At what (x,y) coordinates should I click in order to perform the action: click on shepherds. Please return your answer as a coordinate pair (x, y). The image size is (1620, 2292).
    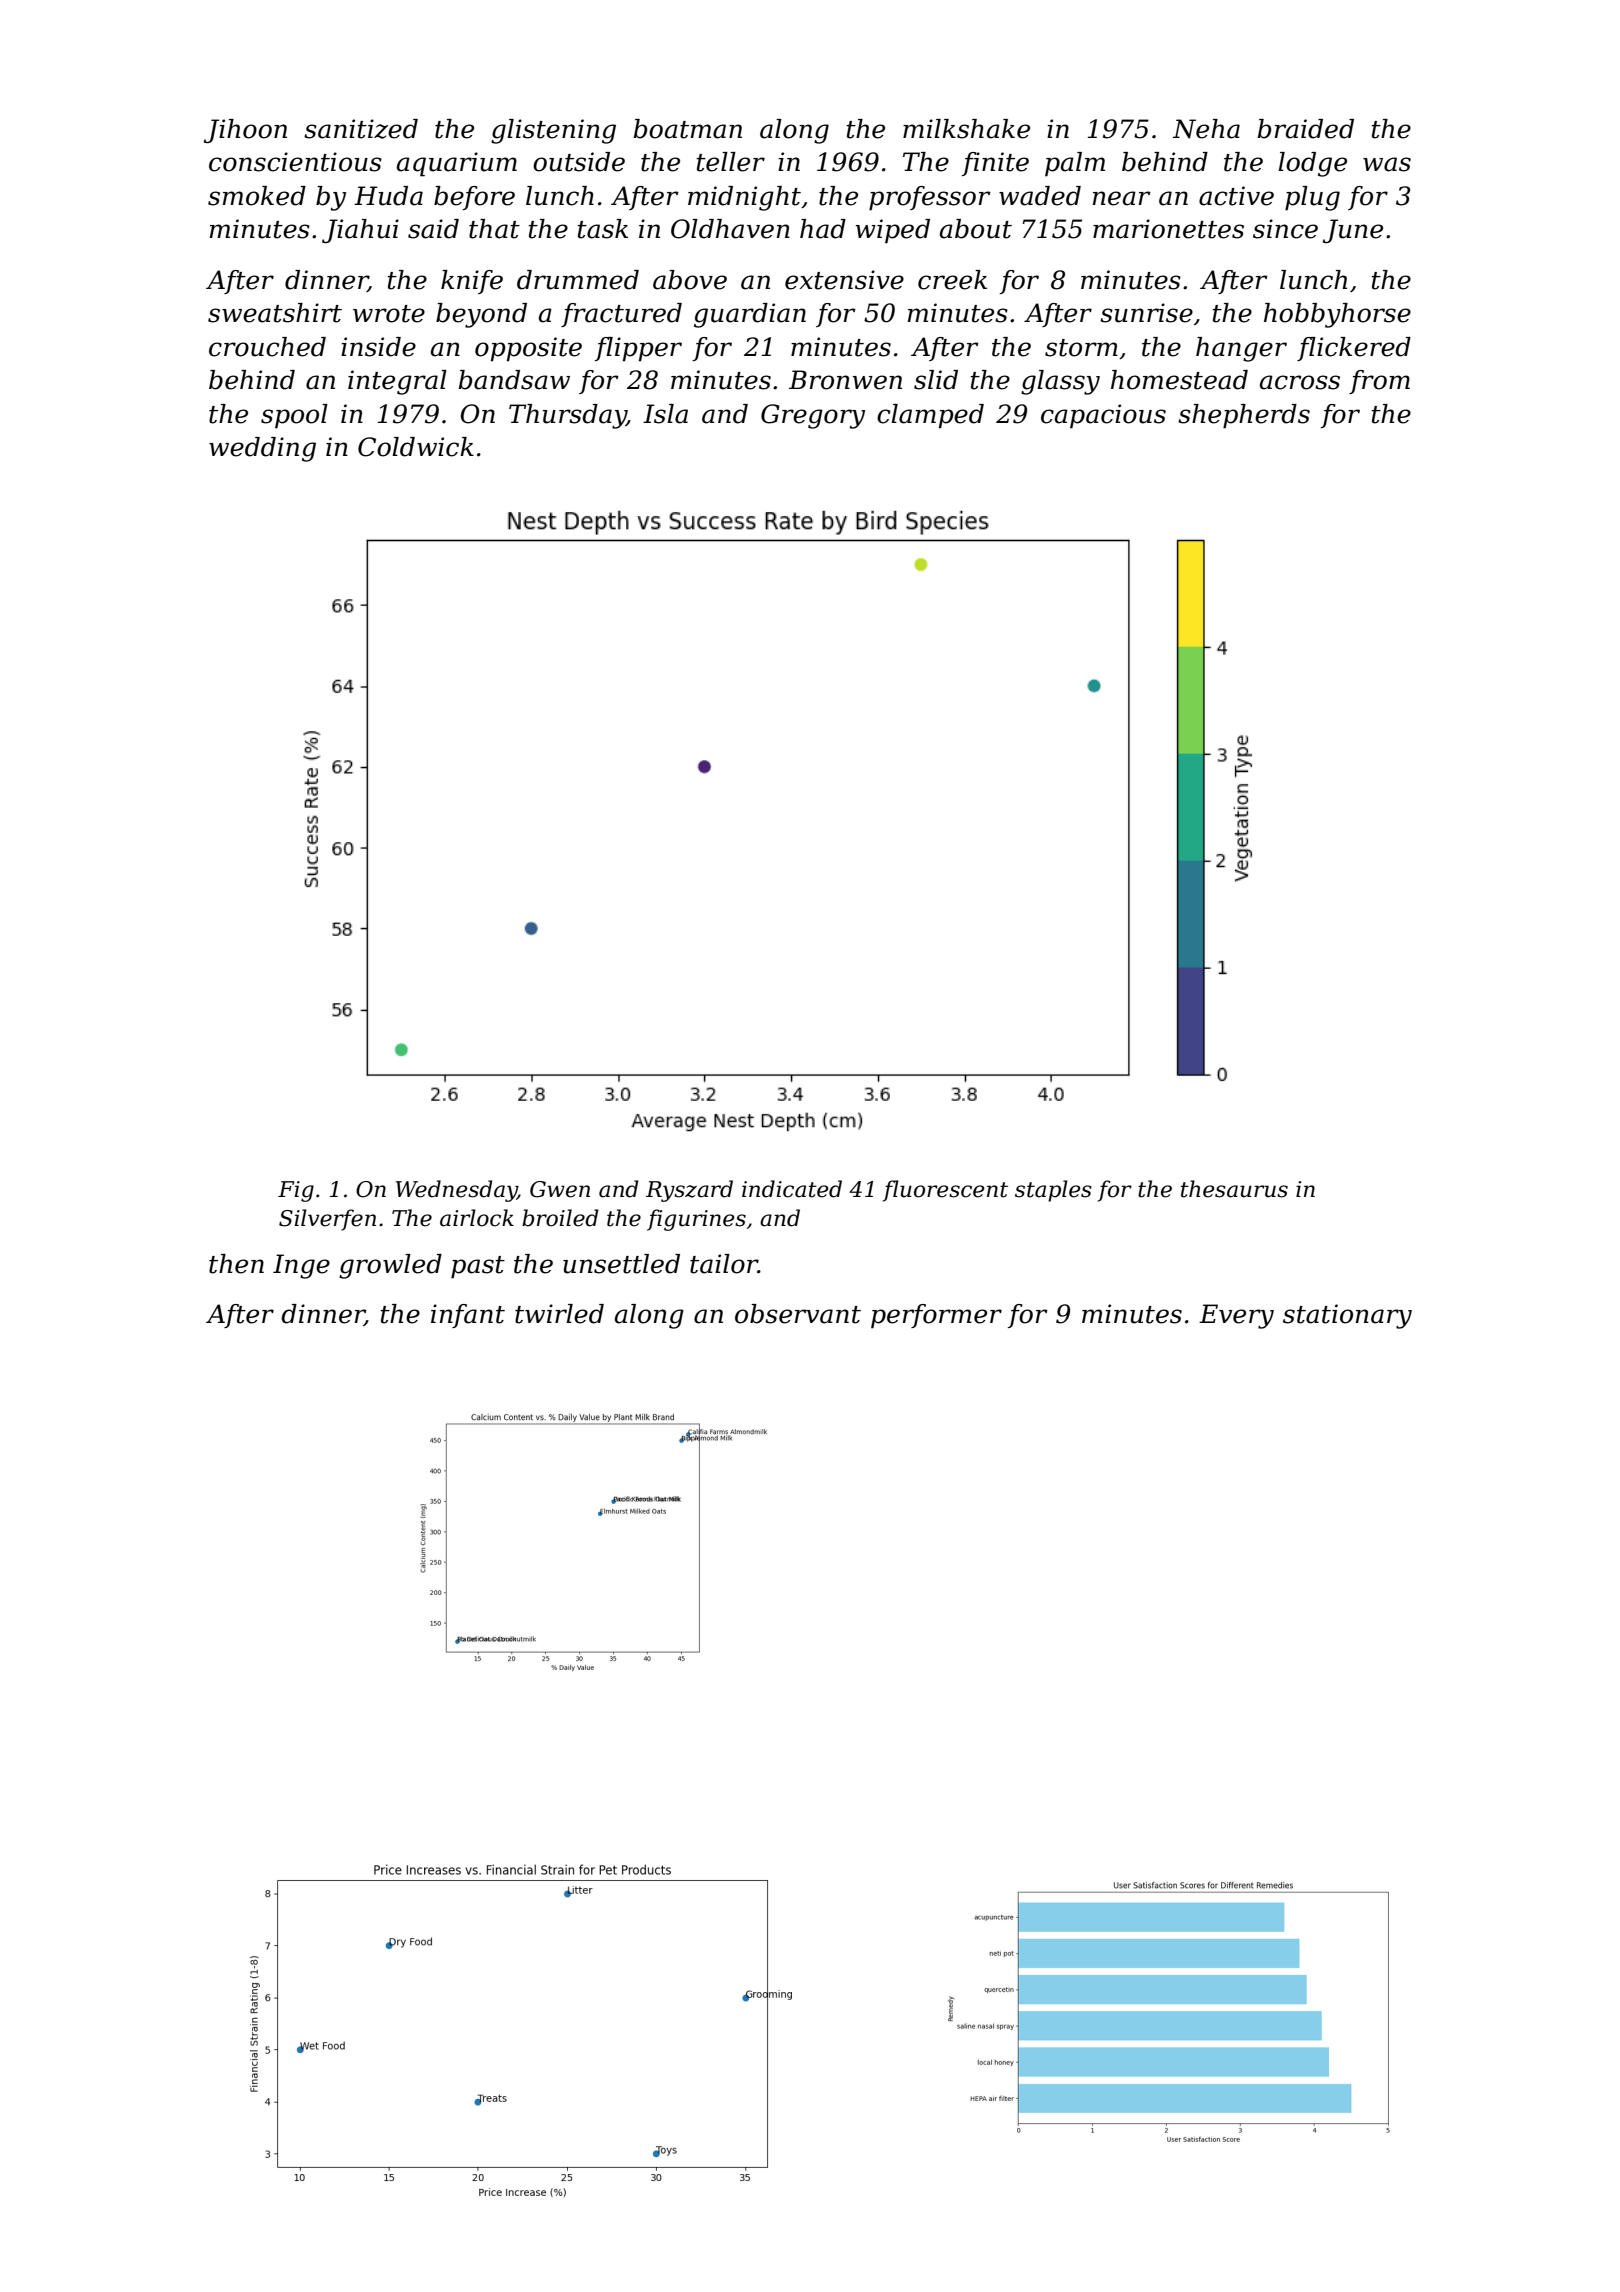
    Looking at the image, I should click on (1244, 416).
